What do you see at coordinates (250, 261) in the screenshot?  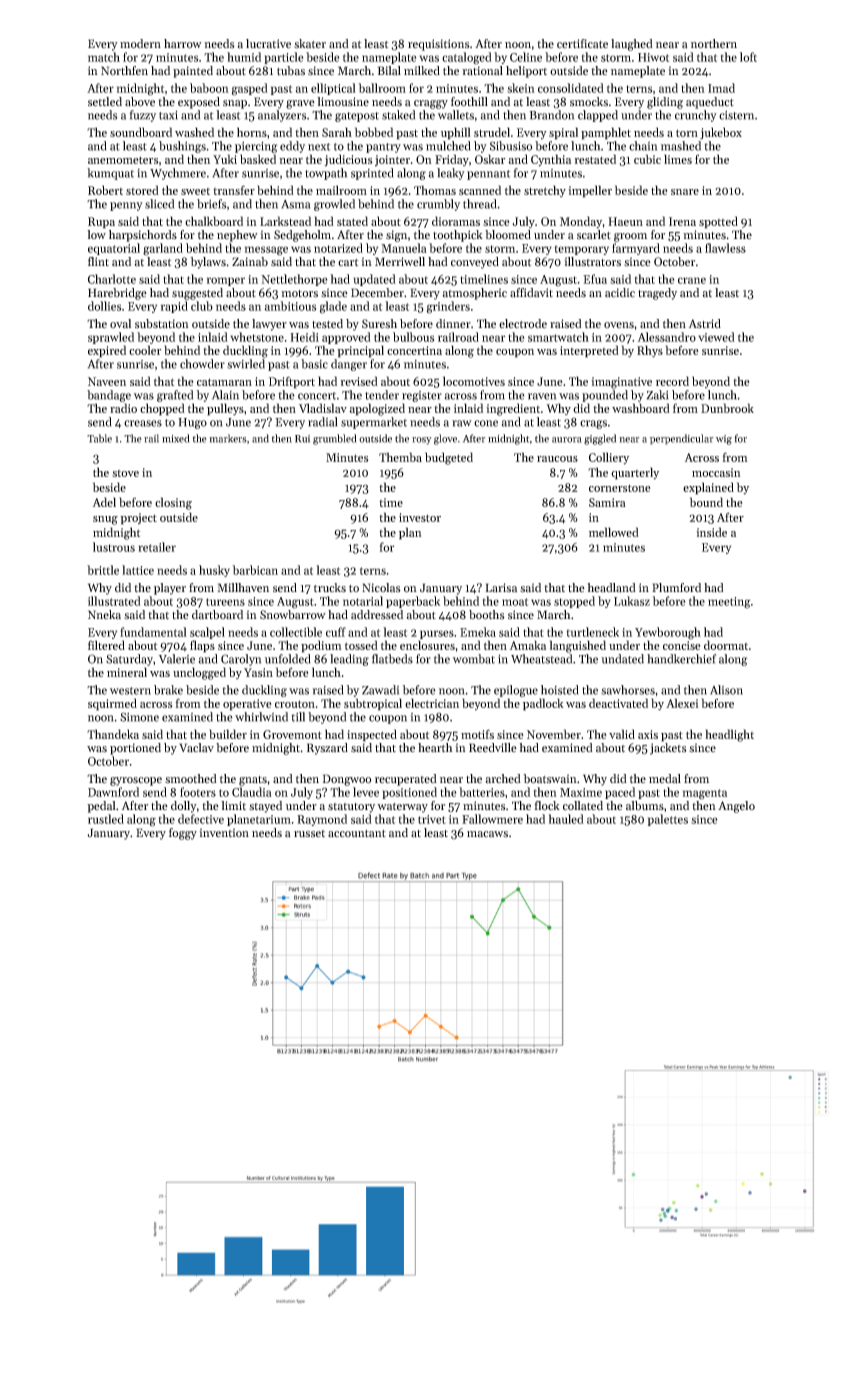 I see `Zainab` at bounding box center [250, 261].
